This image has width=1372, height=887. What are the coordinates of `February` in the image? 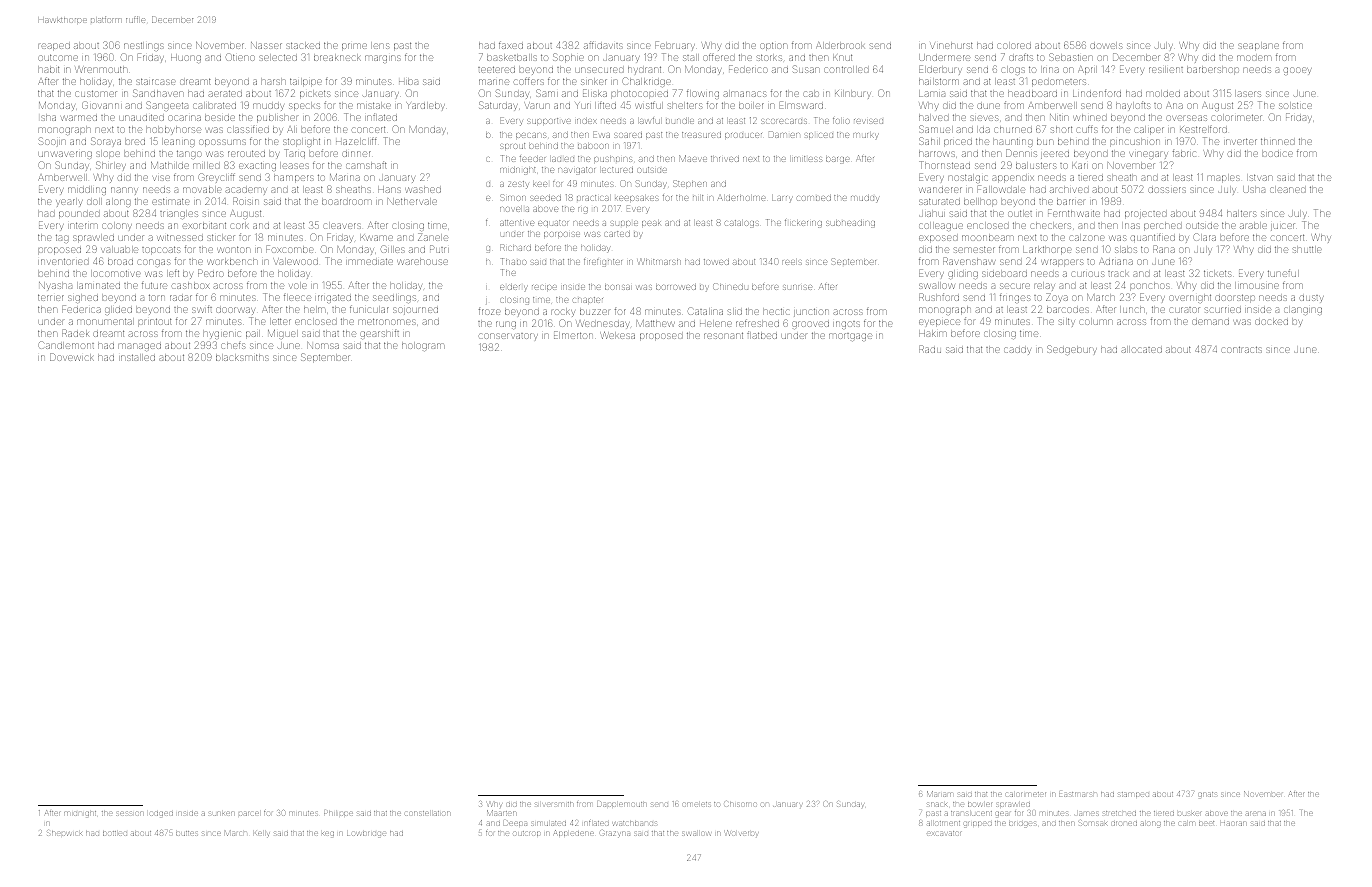 It's located at (675, 45).
